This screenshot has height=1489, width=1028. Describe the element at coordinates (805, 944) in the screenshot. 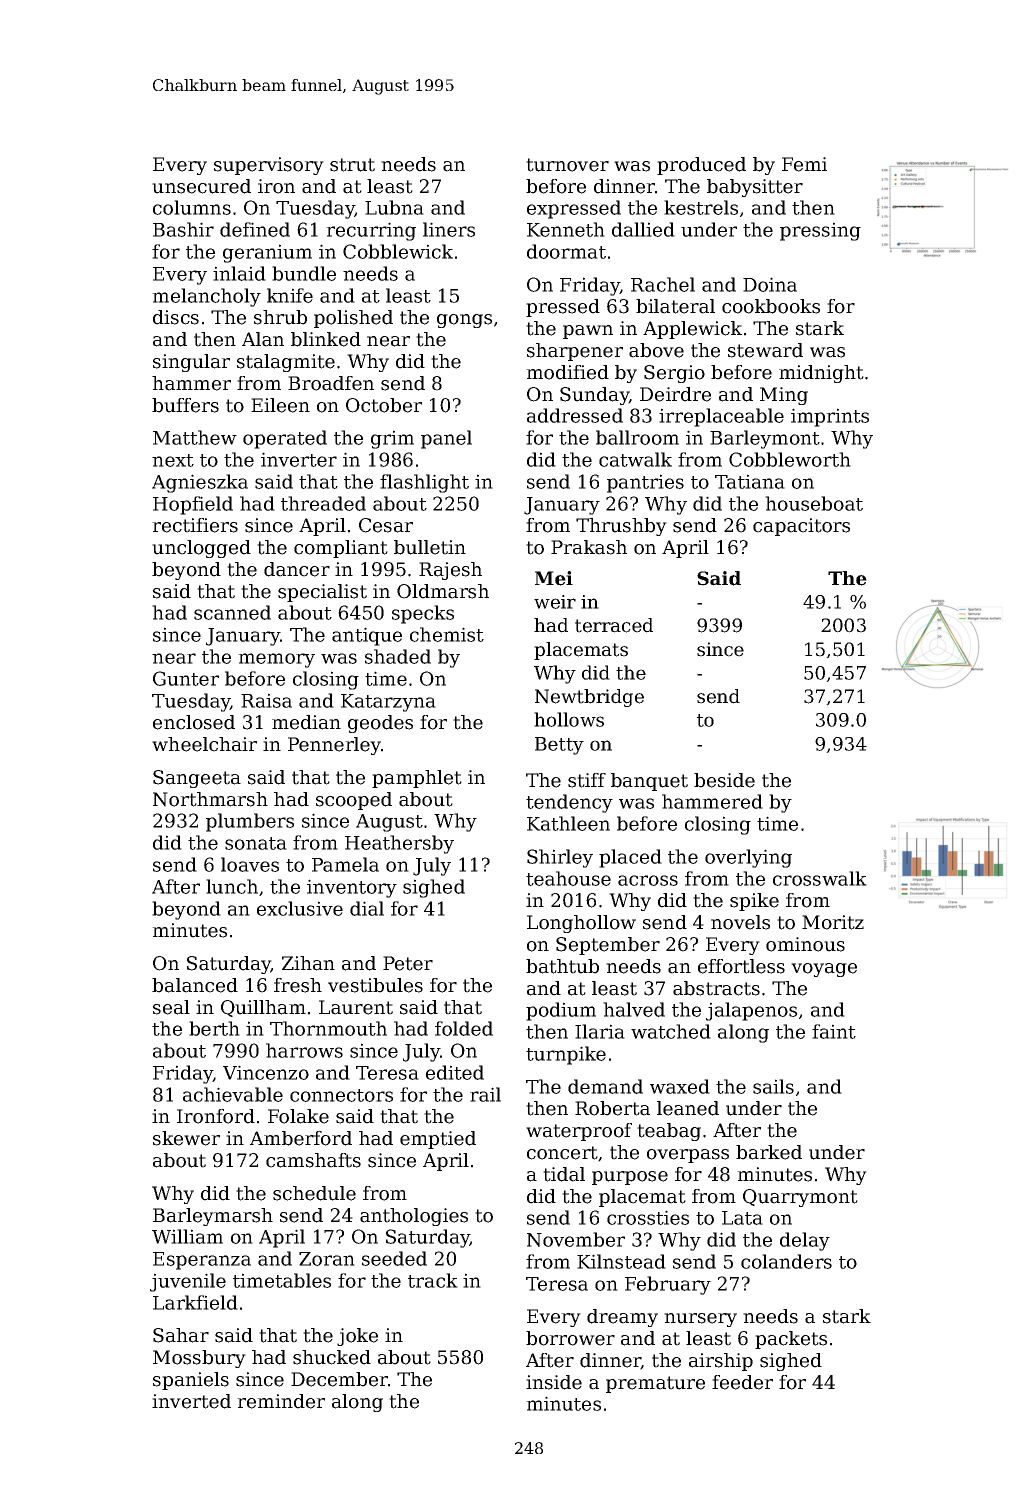

I see `ominous` at that location.
